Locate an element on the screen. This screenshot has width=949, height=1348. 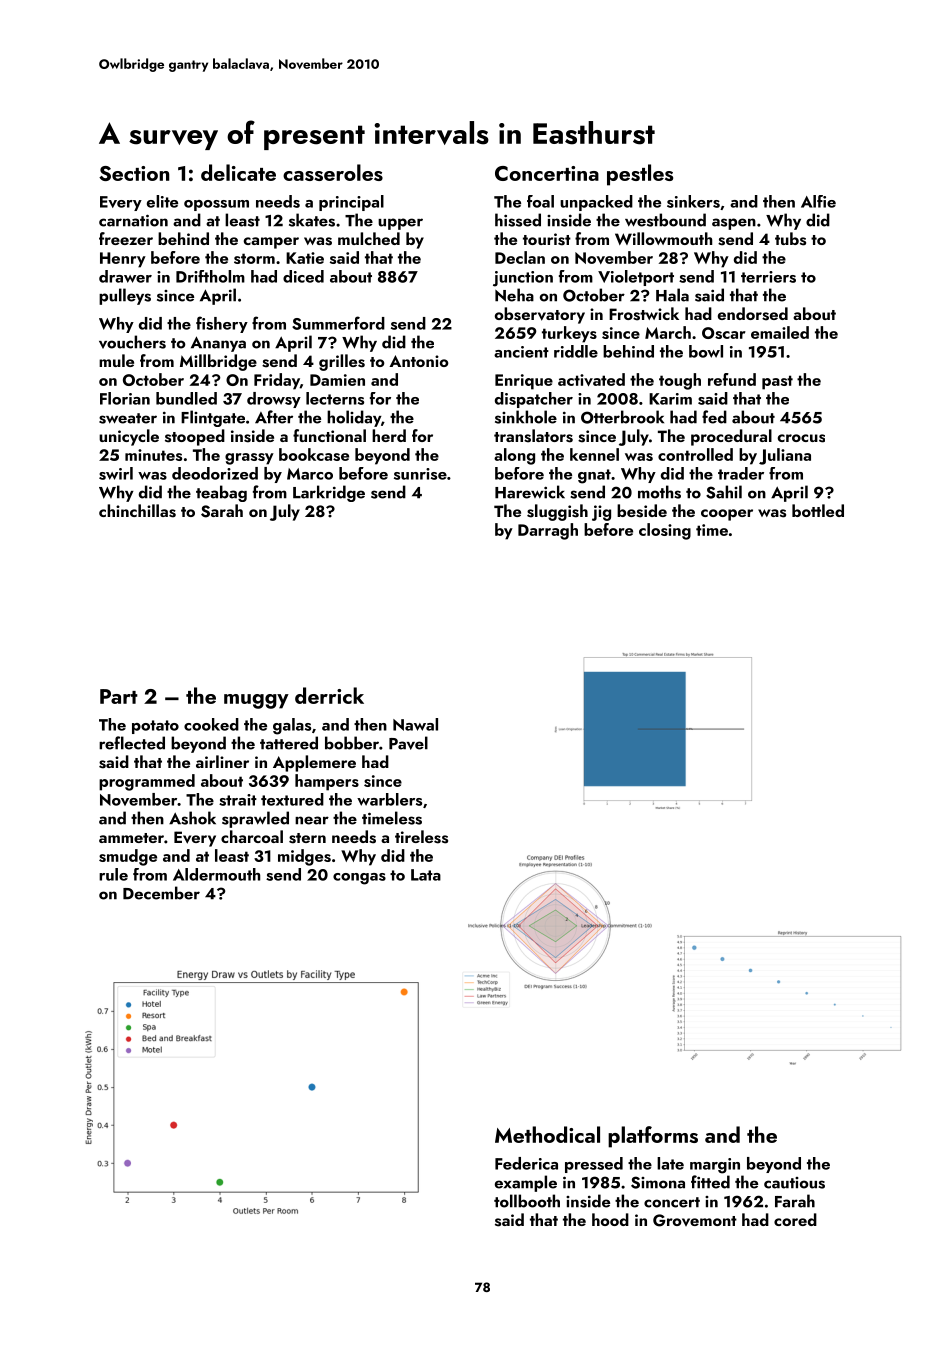
Federica is located at coordinates (526, 1163).
